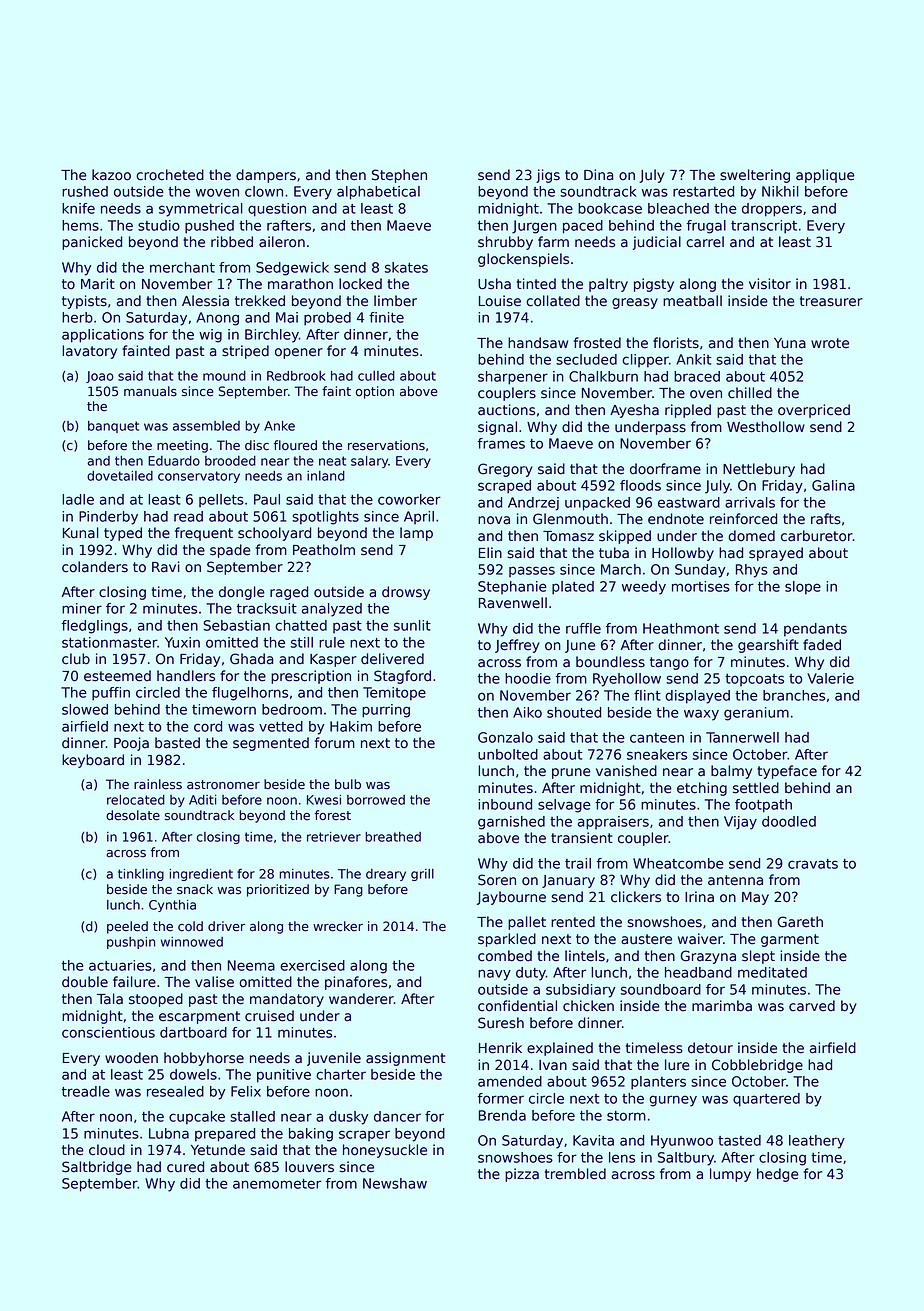 This screenshot has height=1311, width=924. I want to click on mound, so click(224, 376).
